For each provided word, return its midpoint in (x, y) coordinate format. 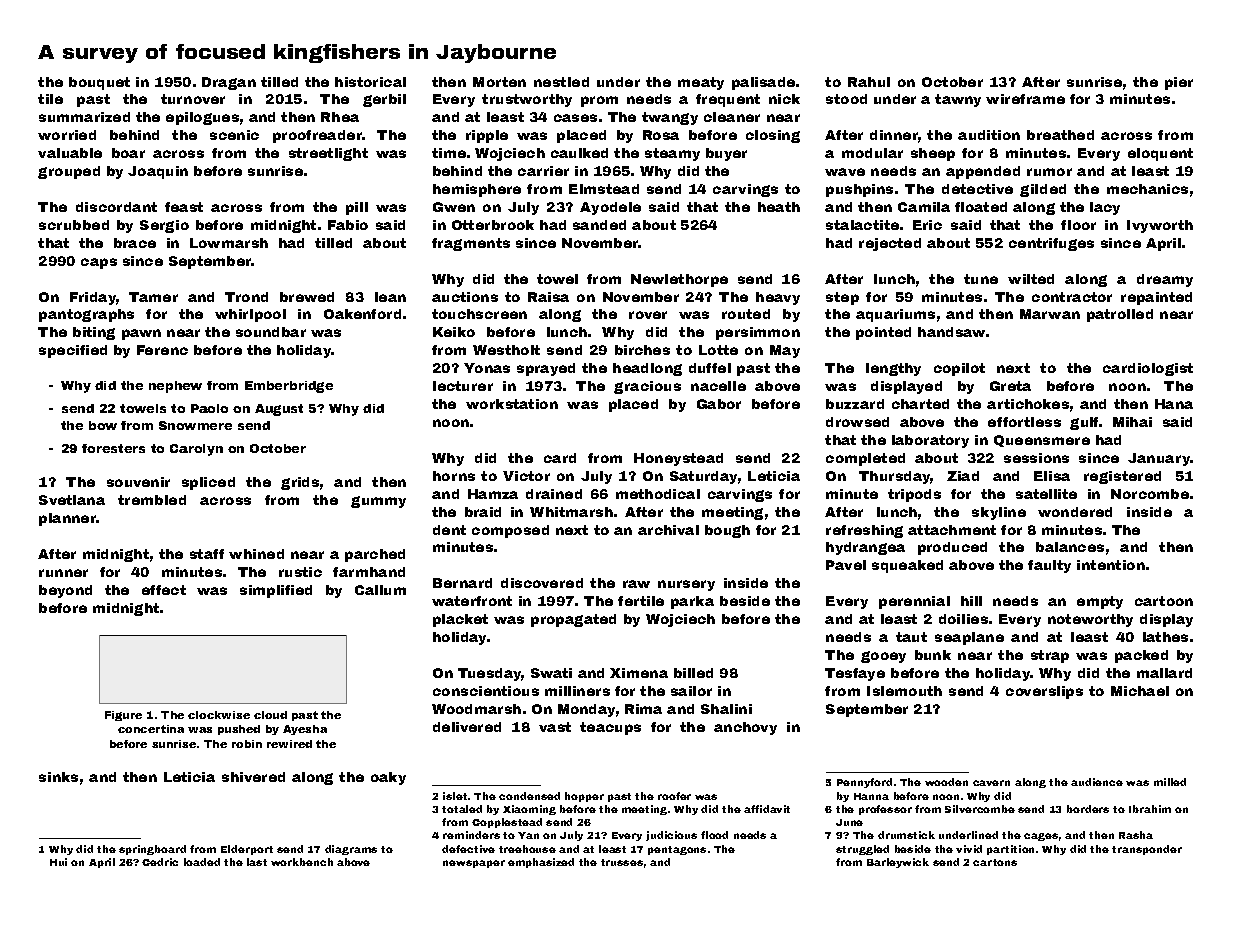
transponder (1147, 850)
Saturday (703, 477)
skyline (999, 513)
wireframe (1025, 99)
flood (714, 835)
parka (692, 602)
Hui (58, 862)
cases (575, 118)
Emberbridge (289, 387)
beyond (65, 591)
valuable (70, 153)
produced (952, 548)
